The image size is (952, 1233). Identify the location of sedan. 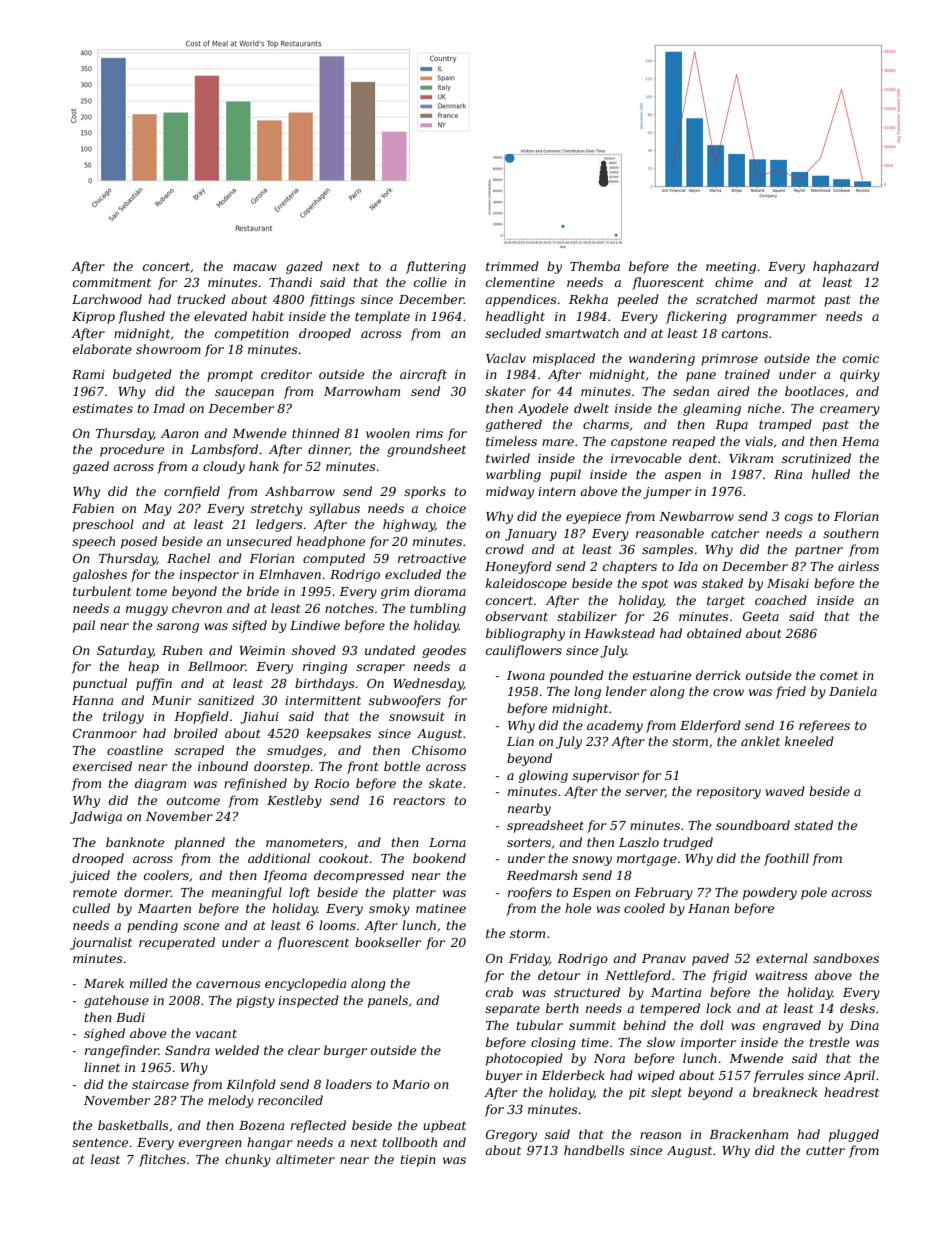
(691, 391).
